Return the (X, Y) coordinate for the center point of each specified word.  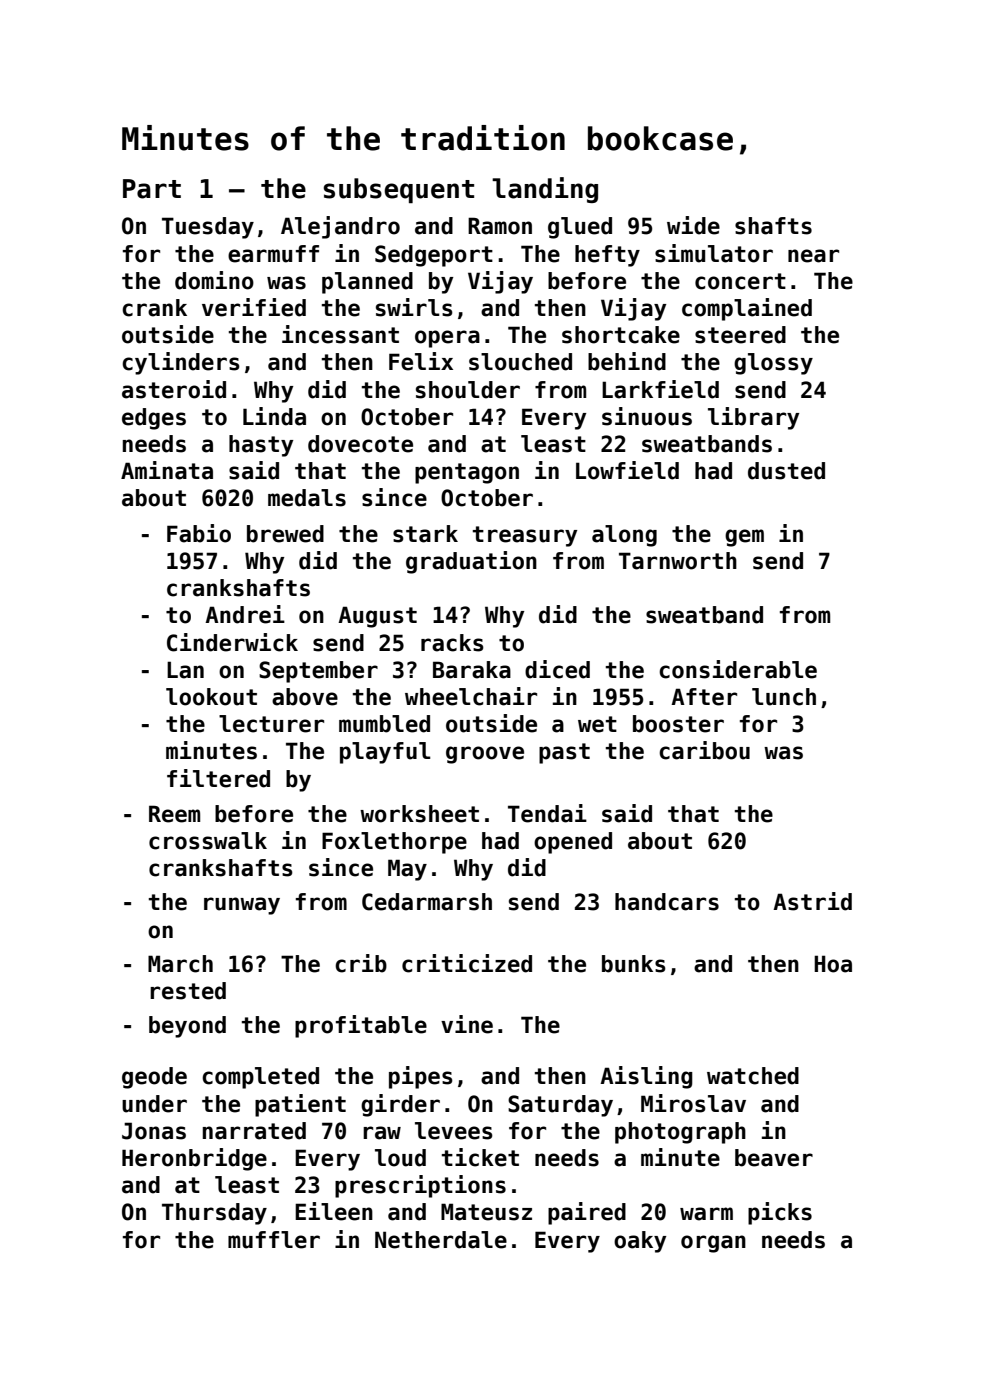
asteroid (174, 389)
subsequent (399, 190)
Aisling (646, 1077)
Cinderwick (232, 642)
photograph (680, 1133)
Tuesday (208, 228)
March (180, 964)
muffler (274, 1240)
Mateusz (486, 1212)
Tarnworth (678, 561)
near (813, 256)
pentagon (467, 473)
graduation (471, 562)
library (753, 418)
